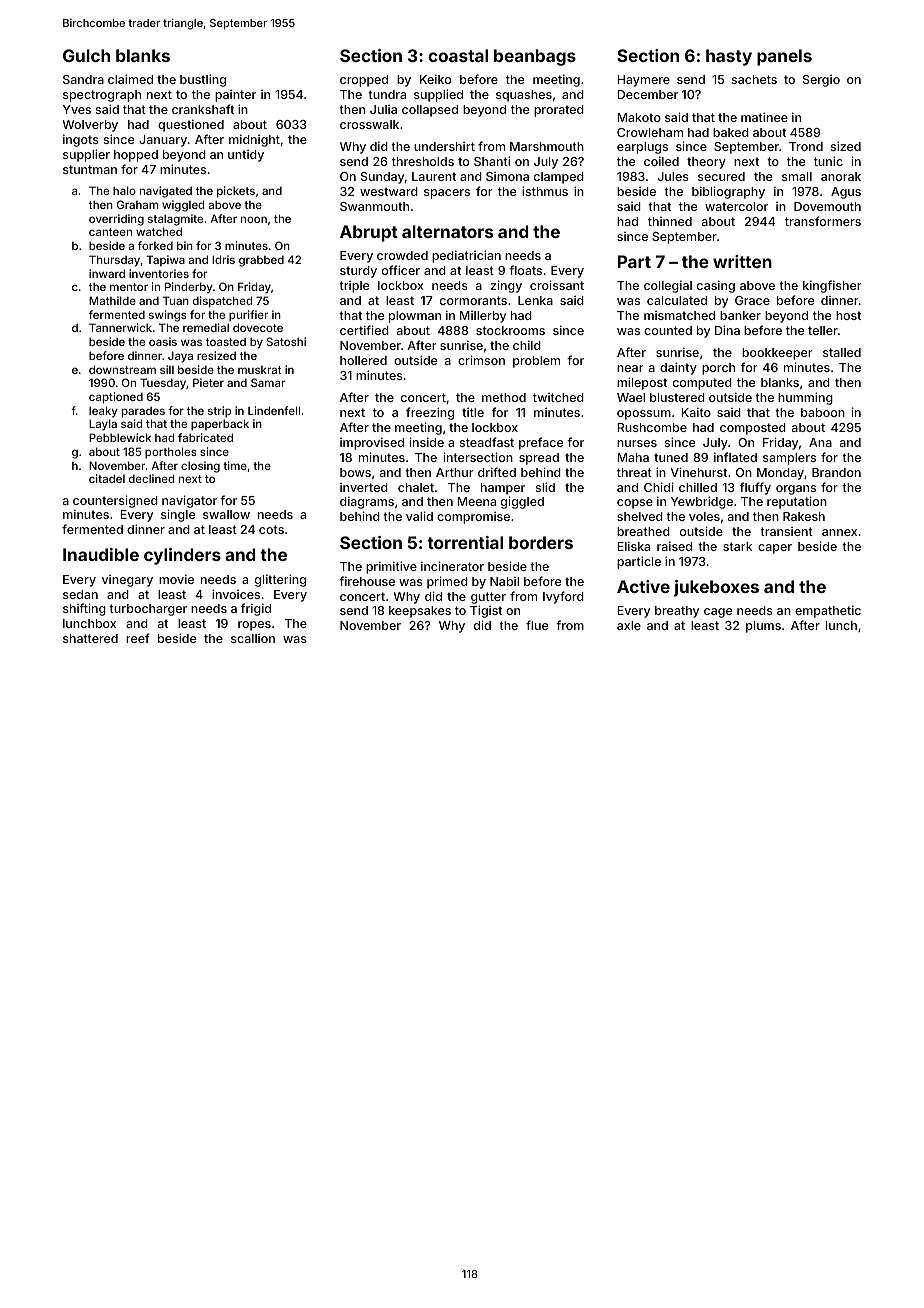  Describe the element at coordinates (102, 96) in the screenshot. I see `spectrograph` at that location.
